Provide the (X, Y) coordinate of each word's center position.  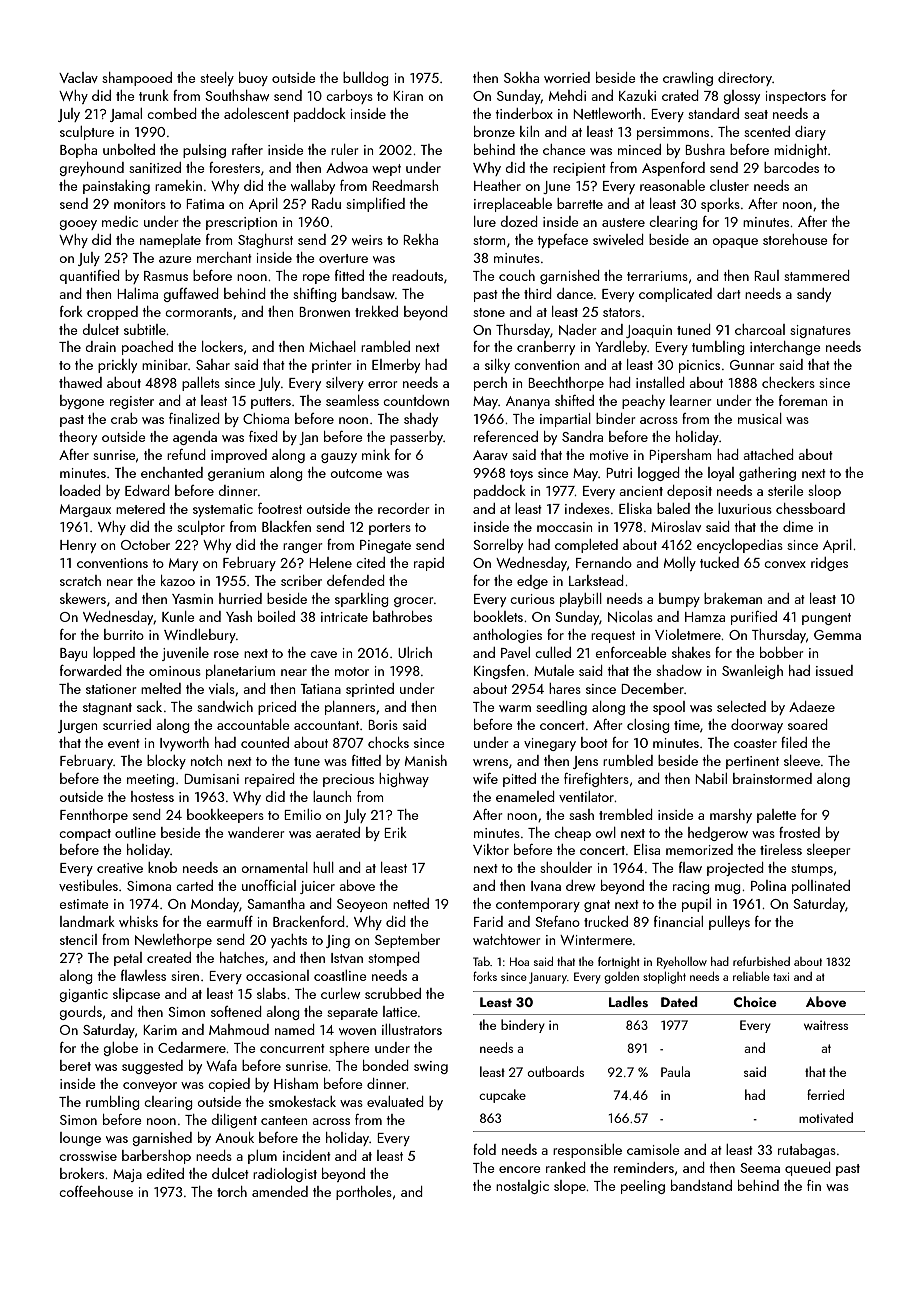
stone (489, 312)
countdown (416, 400)
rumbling (113, 1103)
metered (140, 508)
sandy (814, 295)
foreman (803, 400)
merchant (224, 257)
